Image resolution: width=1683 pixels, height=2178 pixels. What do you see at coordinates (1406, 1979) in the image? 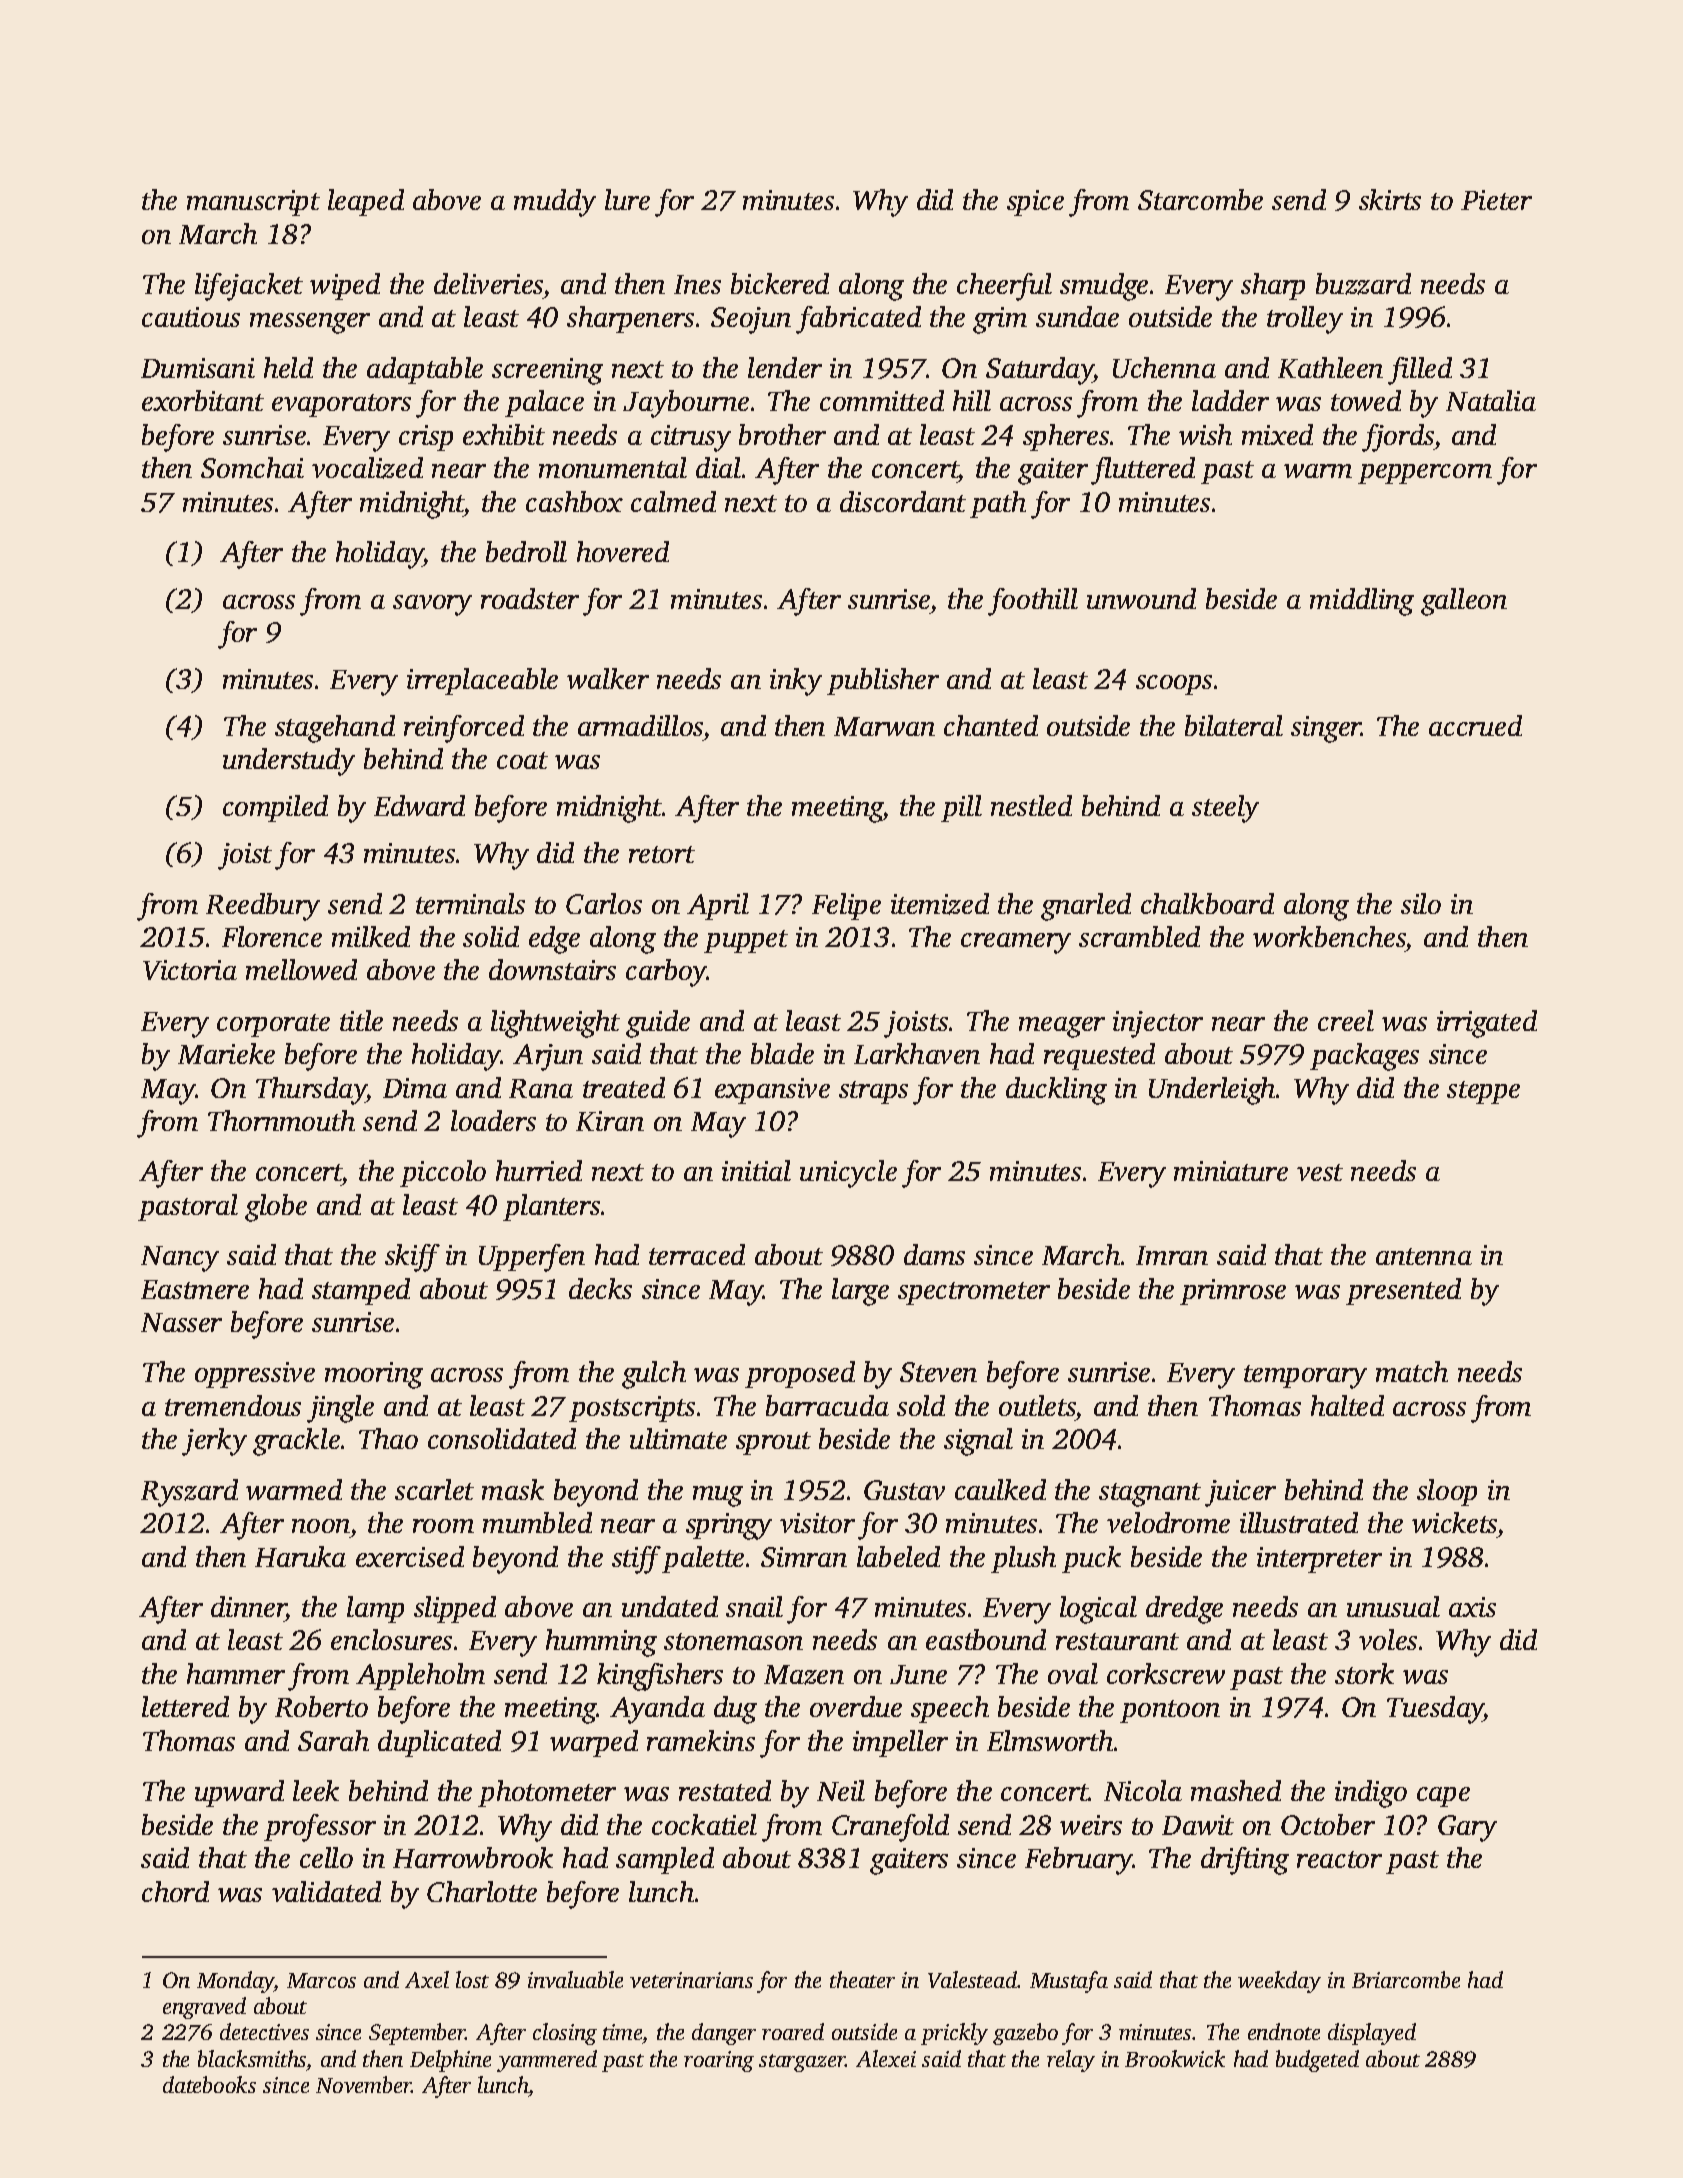
I see `Briarcombe` at bounding box center [1406, 1979].
